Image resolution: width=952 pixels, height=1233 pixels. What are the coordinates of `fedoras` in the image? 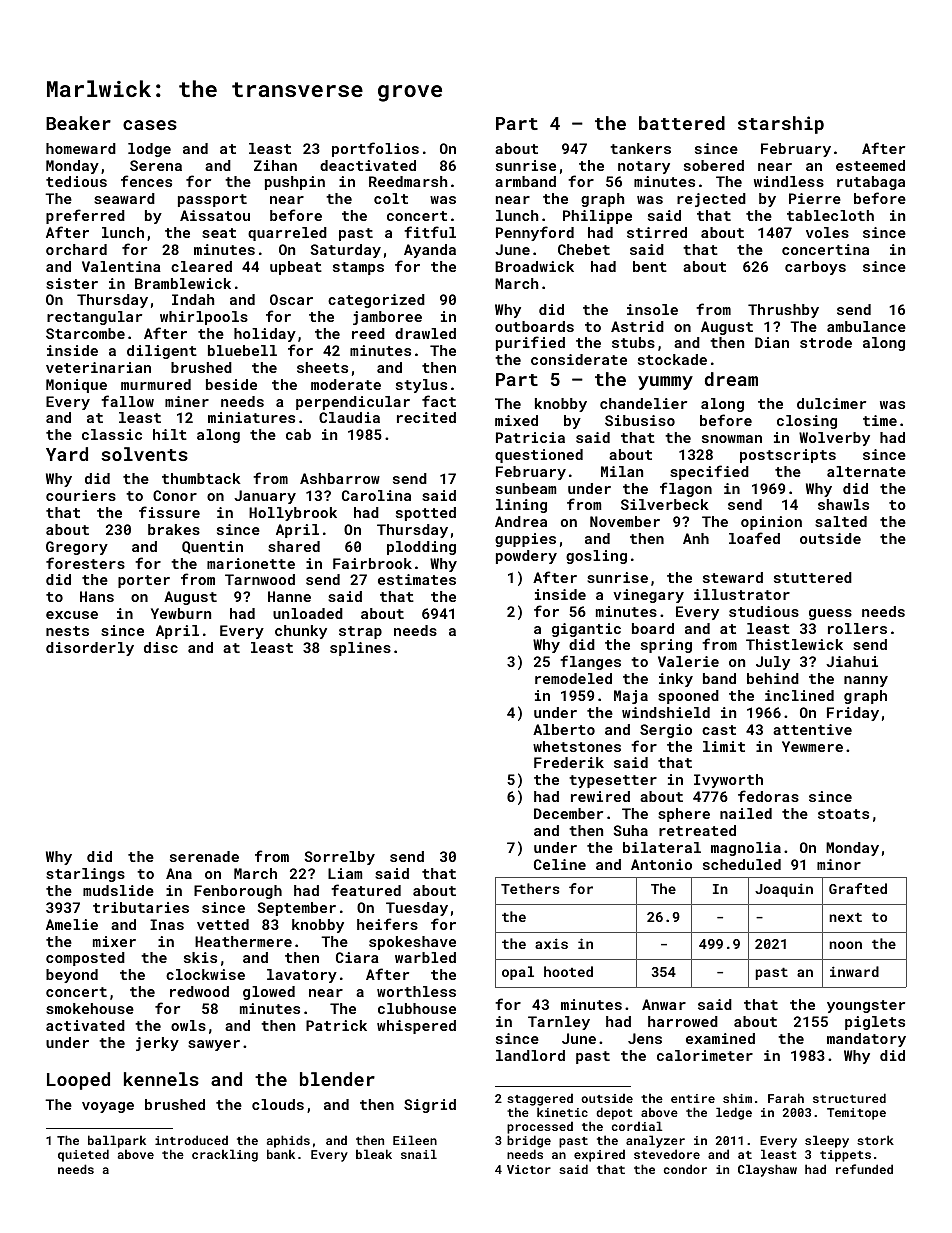 It's located at (768, 796).
